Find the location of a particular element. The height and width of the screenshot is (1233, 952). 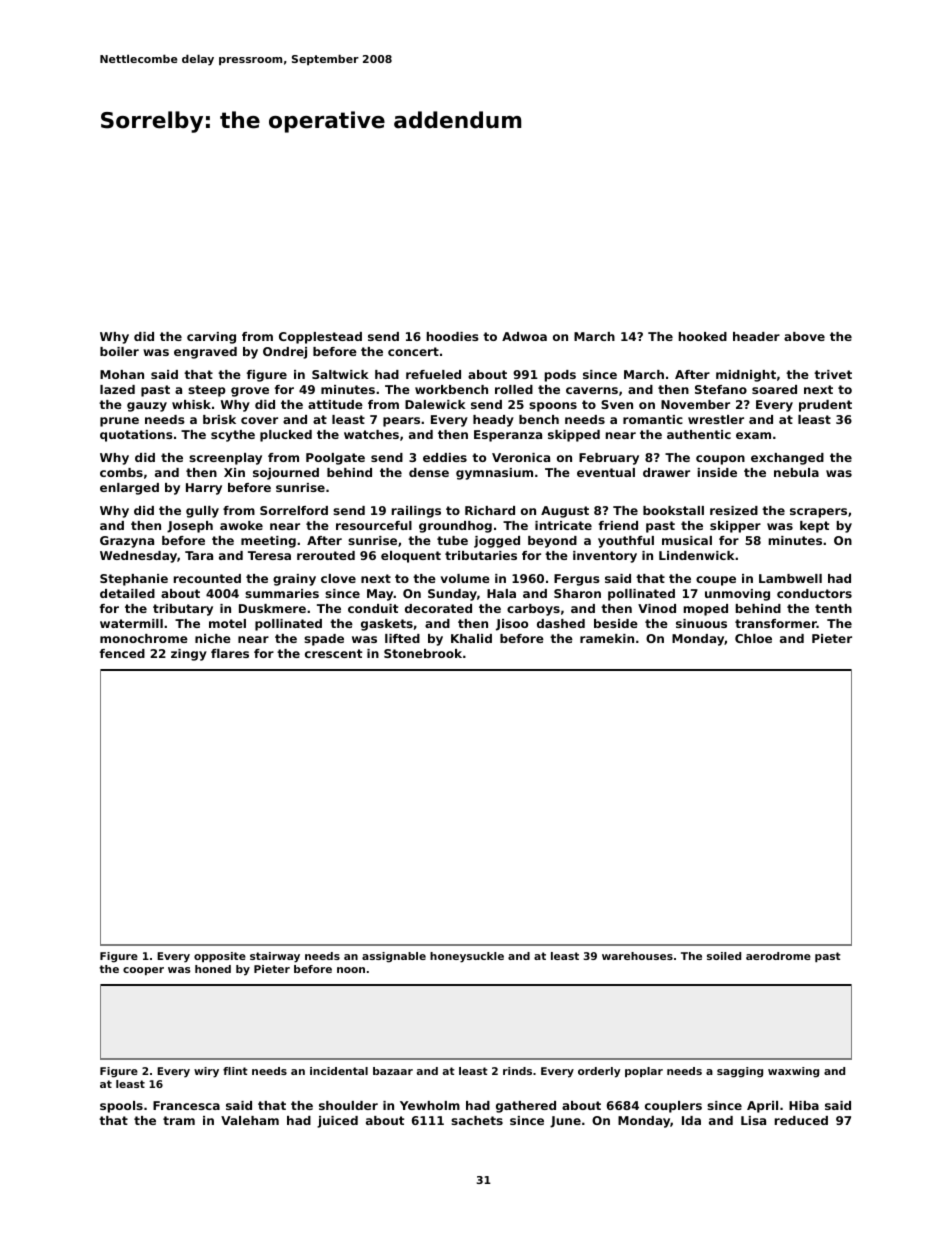

honed is located at coordinates (213, 969).
